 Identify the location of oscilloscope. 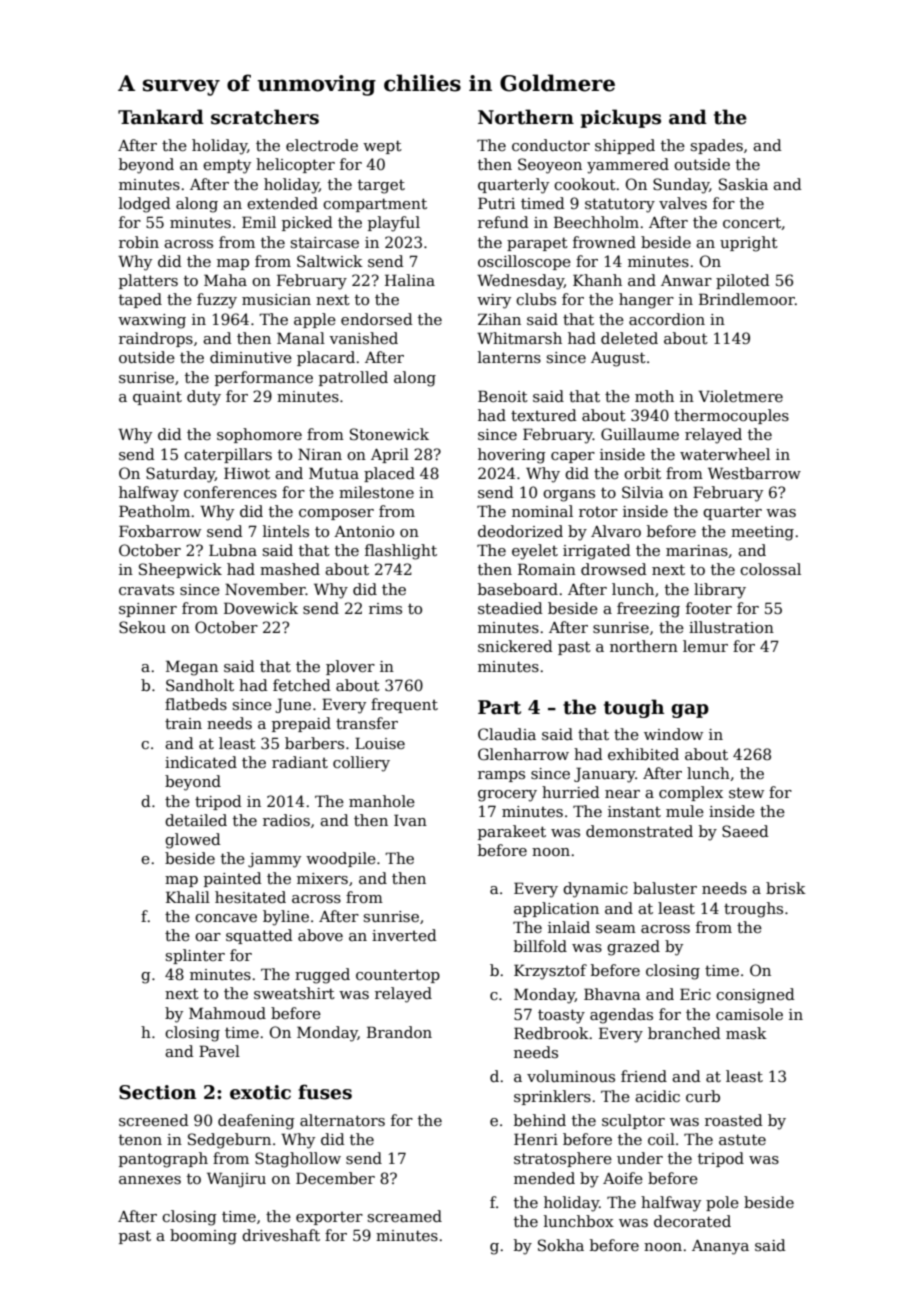
(524, 262).
